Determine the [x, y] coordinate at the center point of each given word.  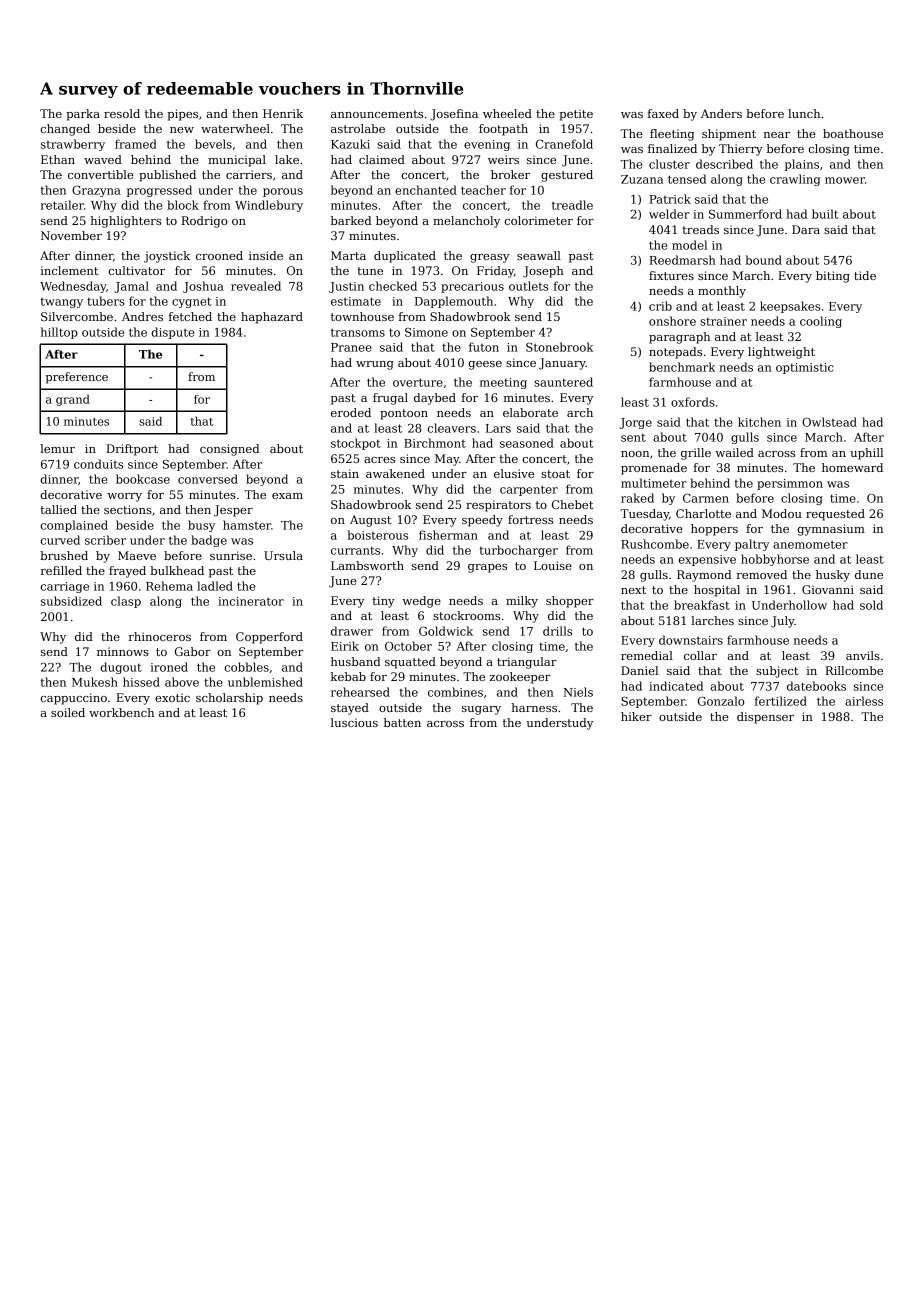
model [689, 245]
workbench [121, 712]
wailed [734, 452]
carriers [249, 174]
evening [487, 145]
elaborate [530, 412]
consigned [229, 450]
